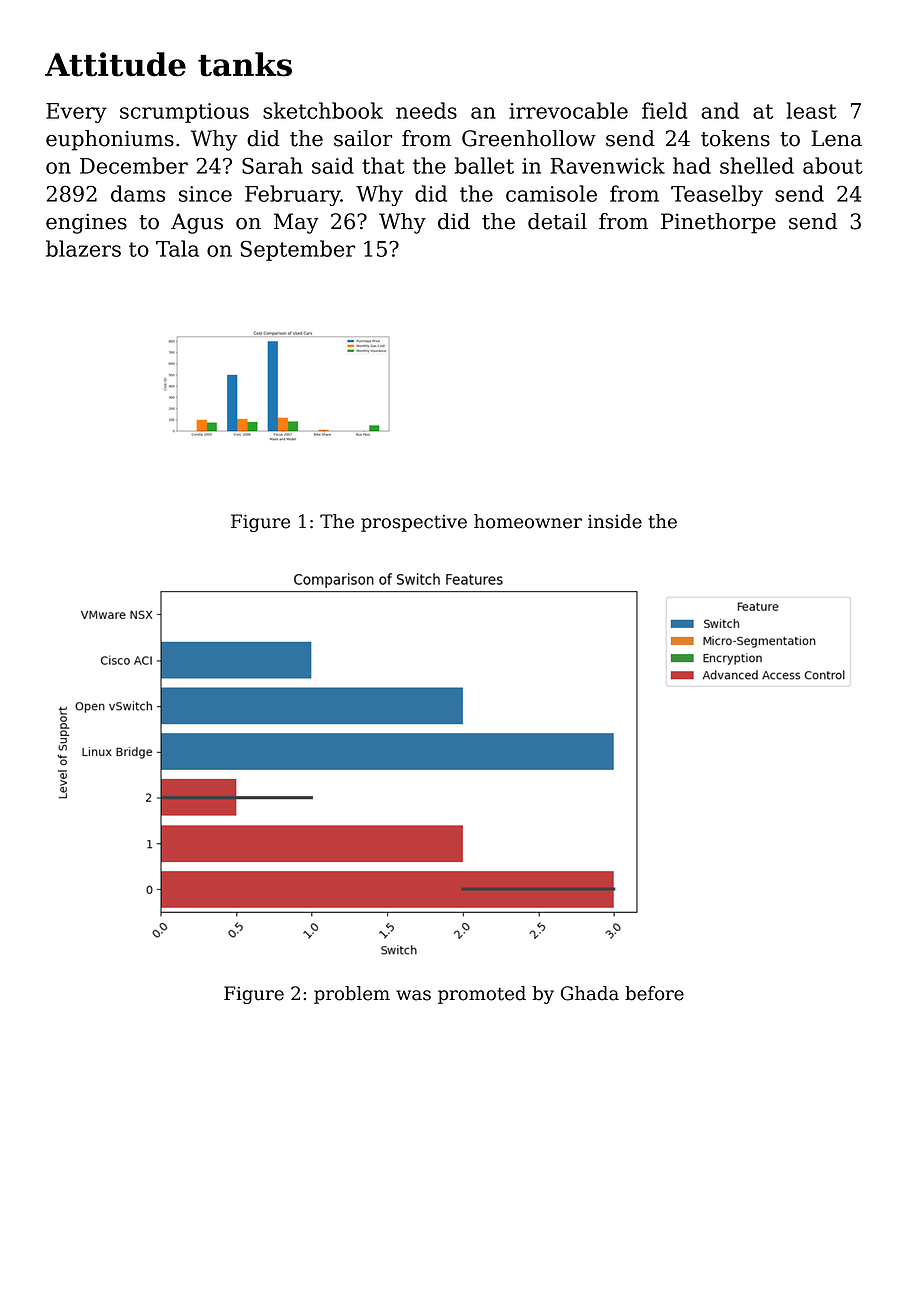 This screenshot has width=908, height=1316. Describe the element at coordinates (177, 248) in the screenshot. I see `Tala` at that location.
